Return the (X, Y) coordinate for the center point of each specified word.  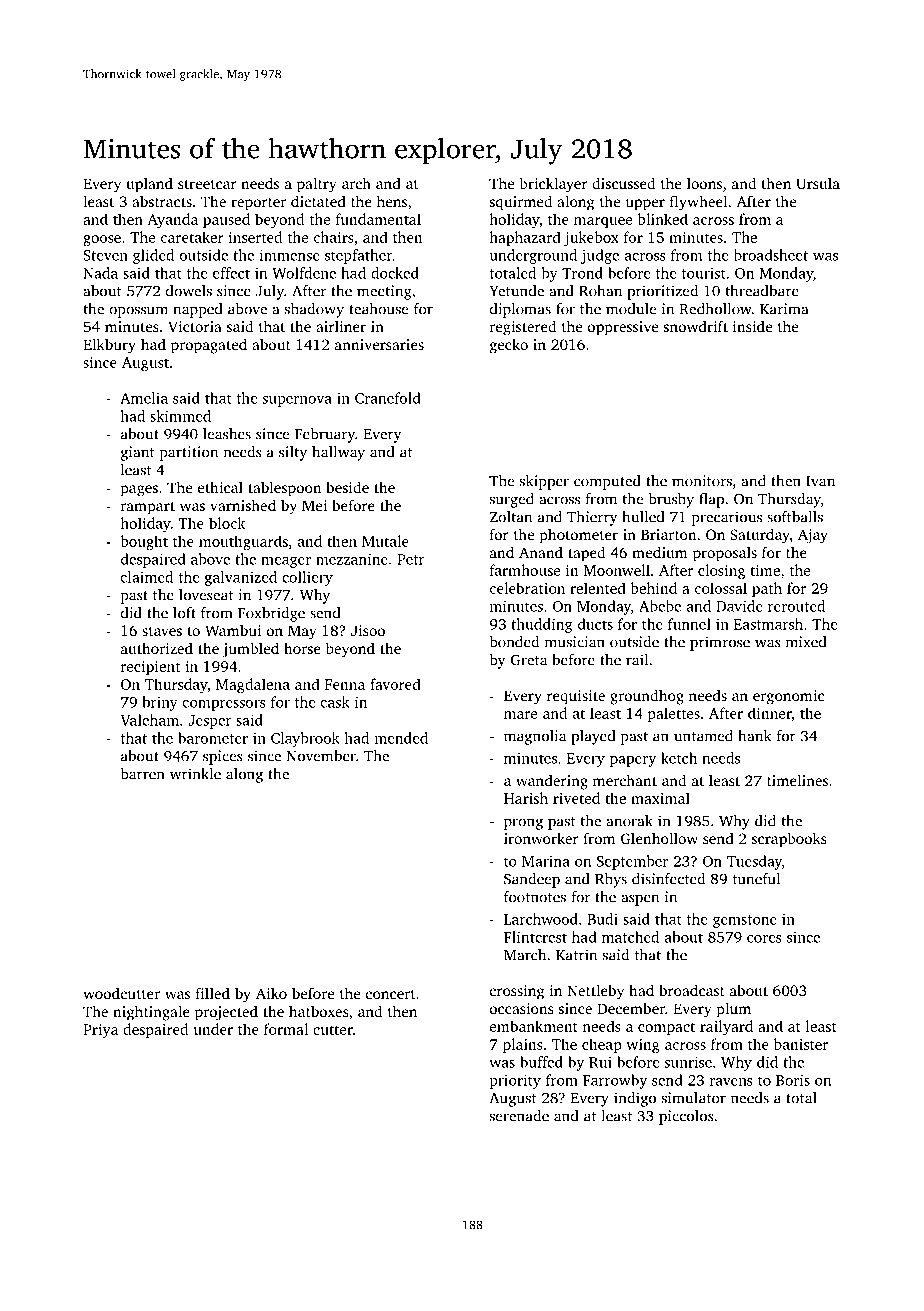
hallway (338, 453)
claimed (147, 577)
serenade (519, 1116)
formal (286, 1029)
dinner (770, 713)
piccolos (686, 1117)
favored (395, 684)
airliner (341, 326)
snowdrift (696, 326)
